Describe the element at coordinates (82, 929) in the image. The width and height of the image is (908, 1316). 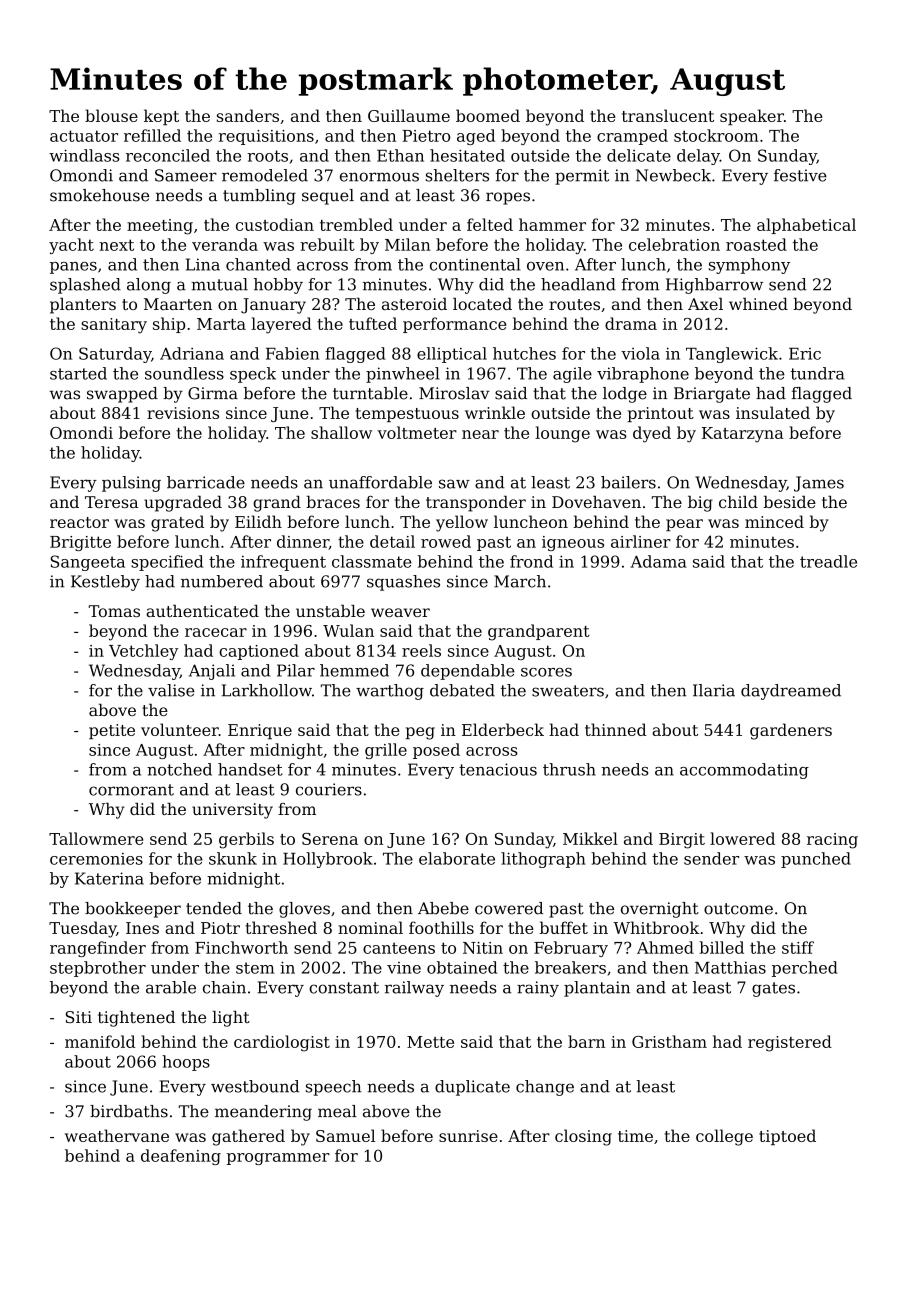
I see `Tuesday` at that location.
